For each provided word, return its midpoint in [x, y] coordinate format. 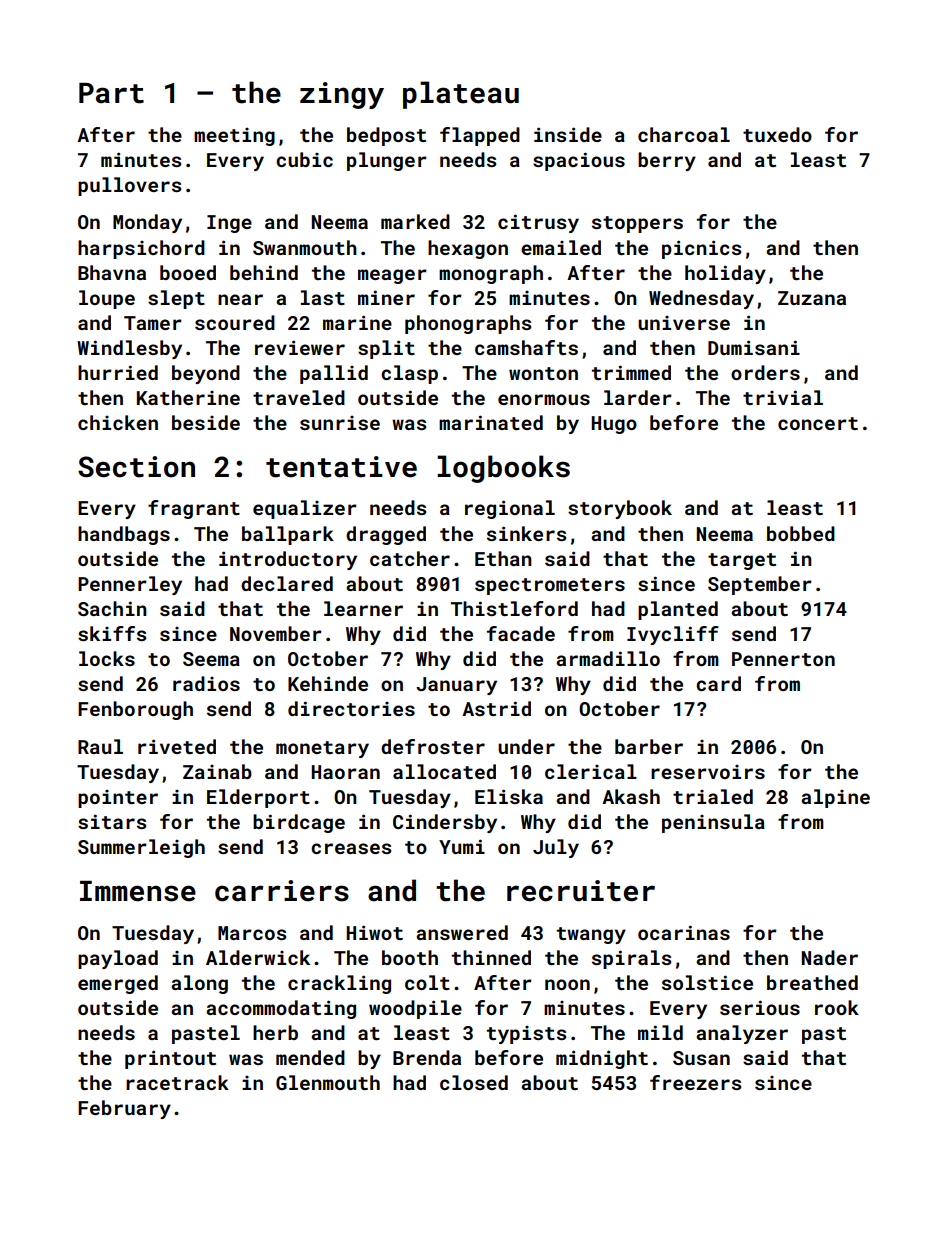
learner [363, 608]
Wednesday [701, 299]
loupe [107, 299]
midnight [602, 1059]
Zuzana [812, 298]
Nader [830, 957]
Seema [211, 659]
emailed [561, 247]
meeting [234, 137]
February [124, 1109]
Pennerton [783, 659]
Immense [138, 891]
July [556, 848]
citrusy [538, 223]
